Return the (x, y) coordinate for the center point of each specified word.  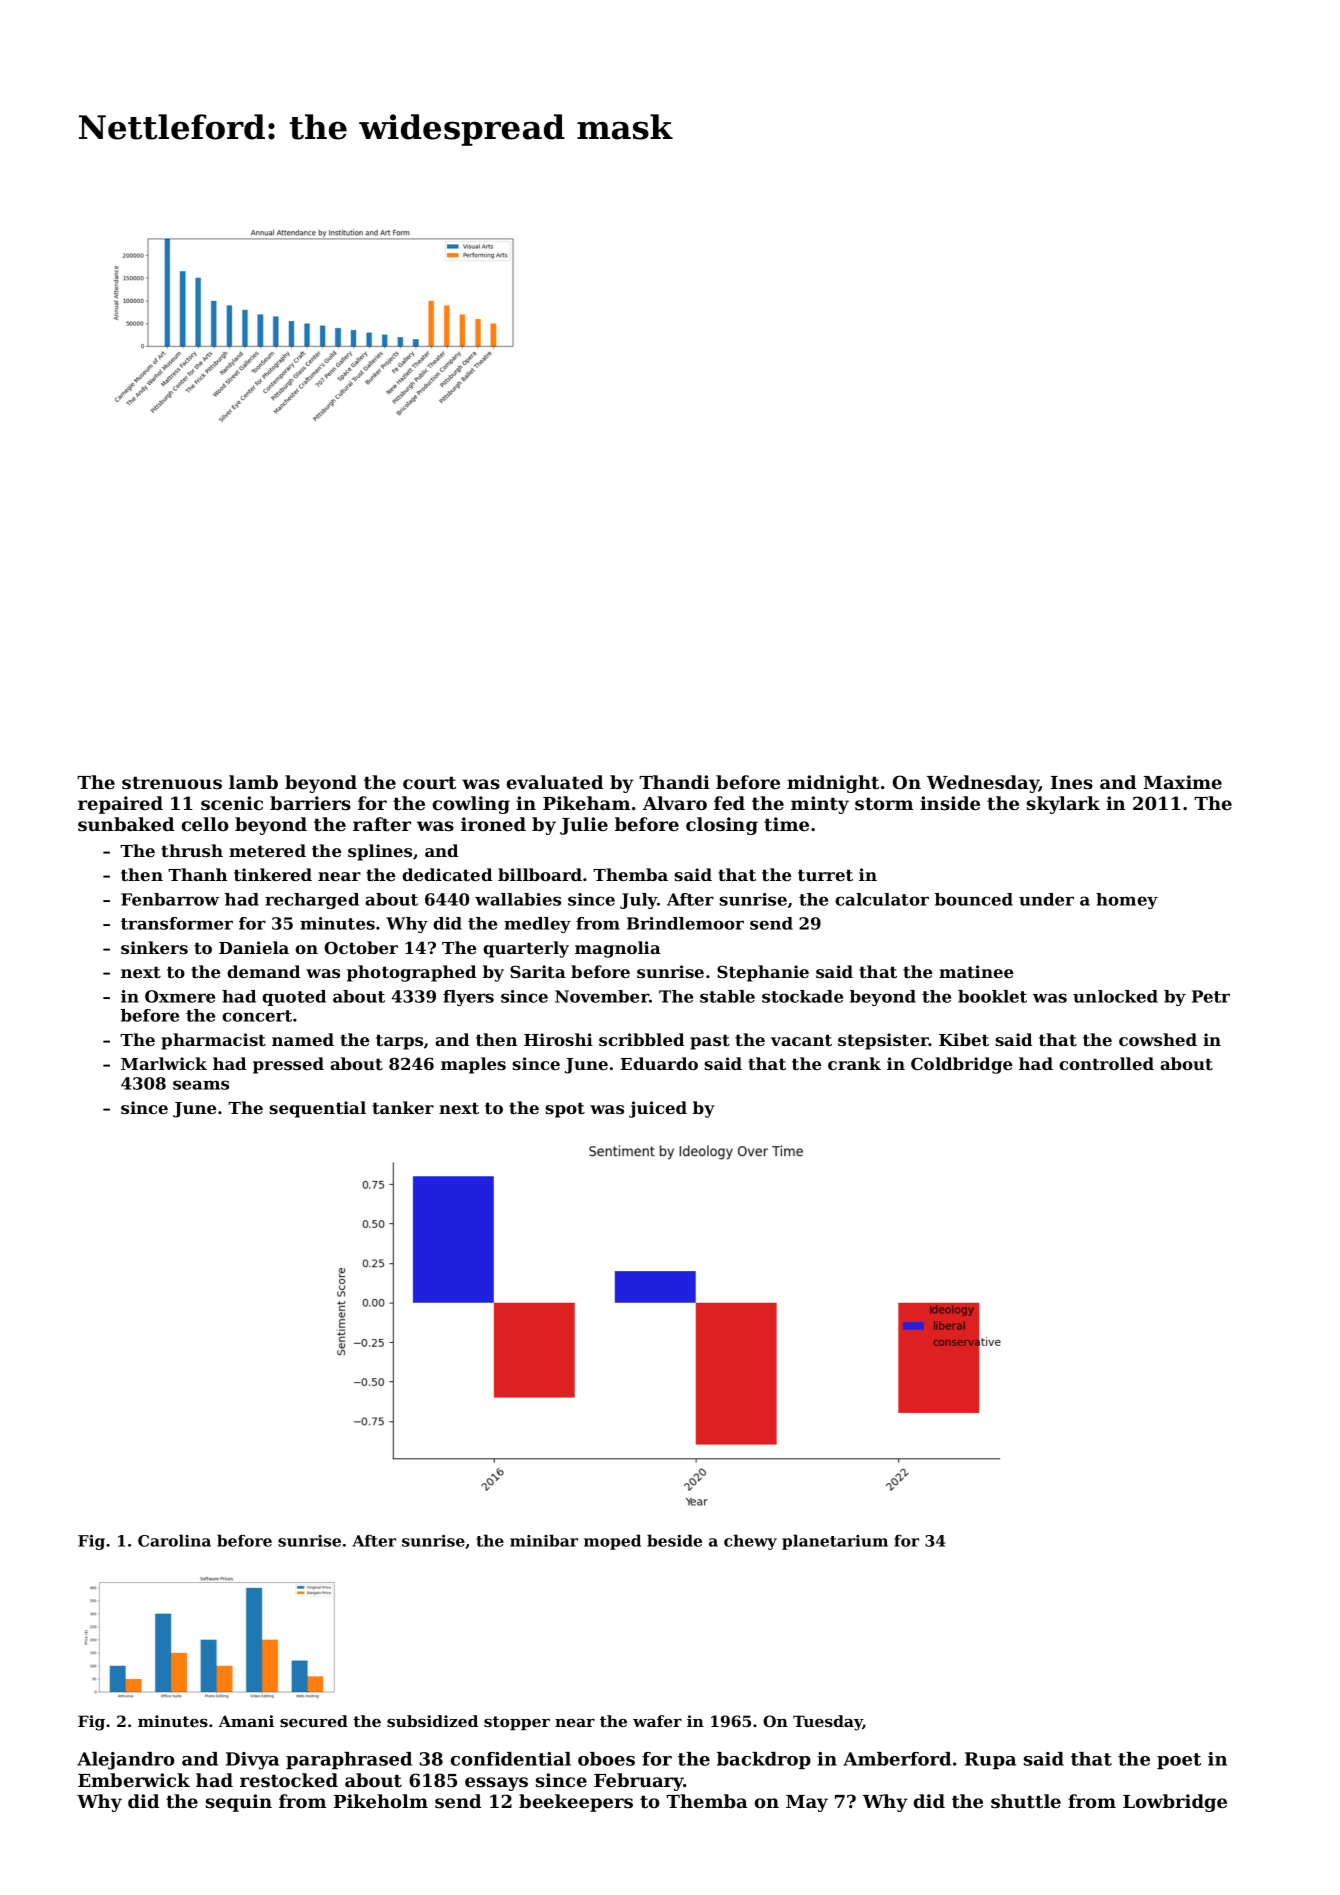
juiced (658, 1109)
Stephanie (763, 973)
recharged (312, 901)
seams (201, 1085)
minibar (544, 1540)
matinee (976, 971)
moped (612, 1542)
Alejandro (126, 1761)
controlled (1106, 1063)
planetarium (835, 1542)
